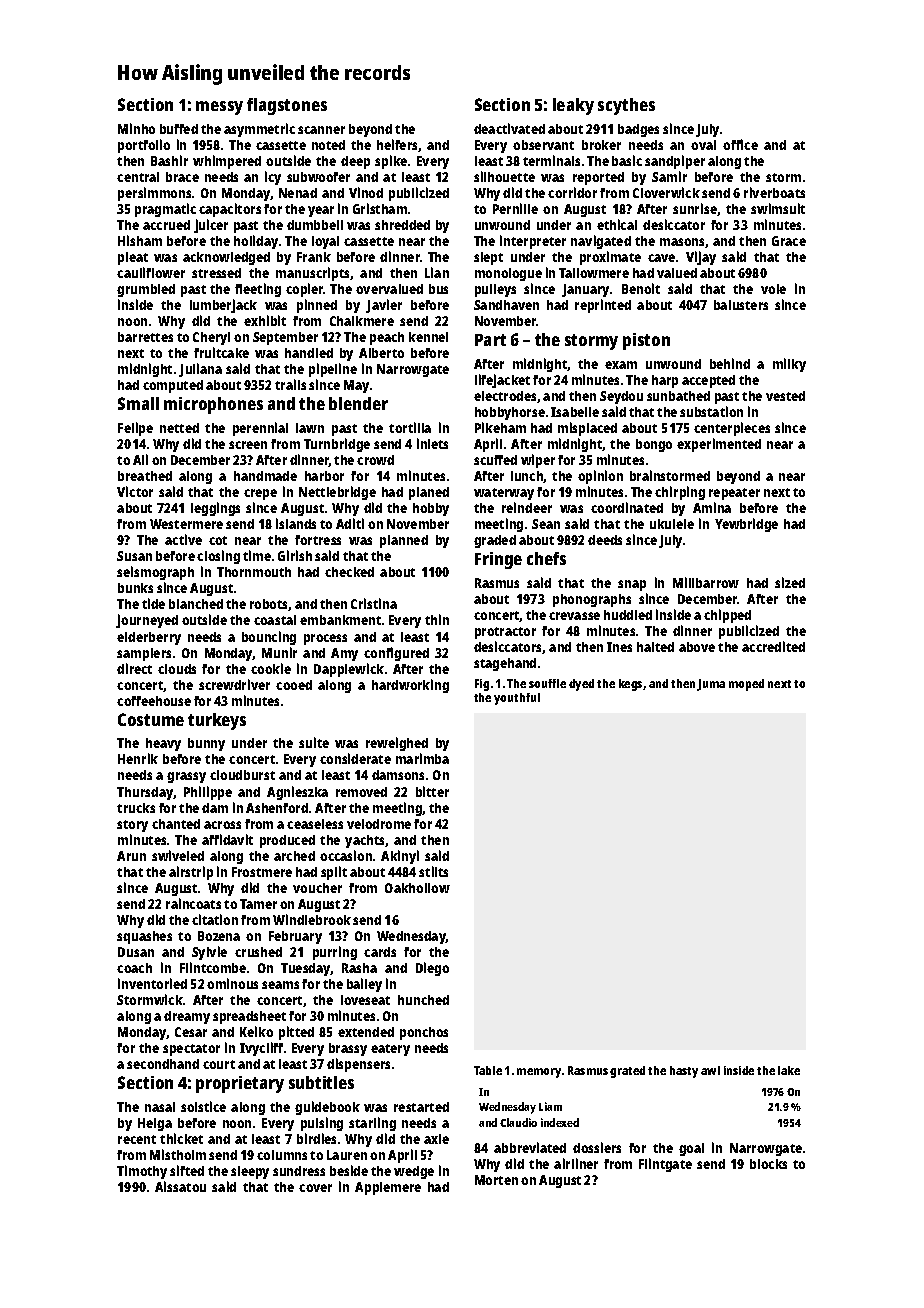 Image resolution: width=924 pixels, height=1308 pixels. I want to click on thicket, so click(181, 1138).
